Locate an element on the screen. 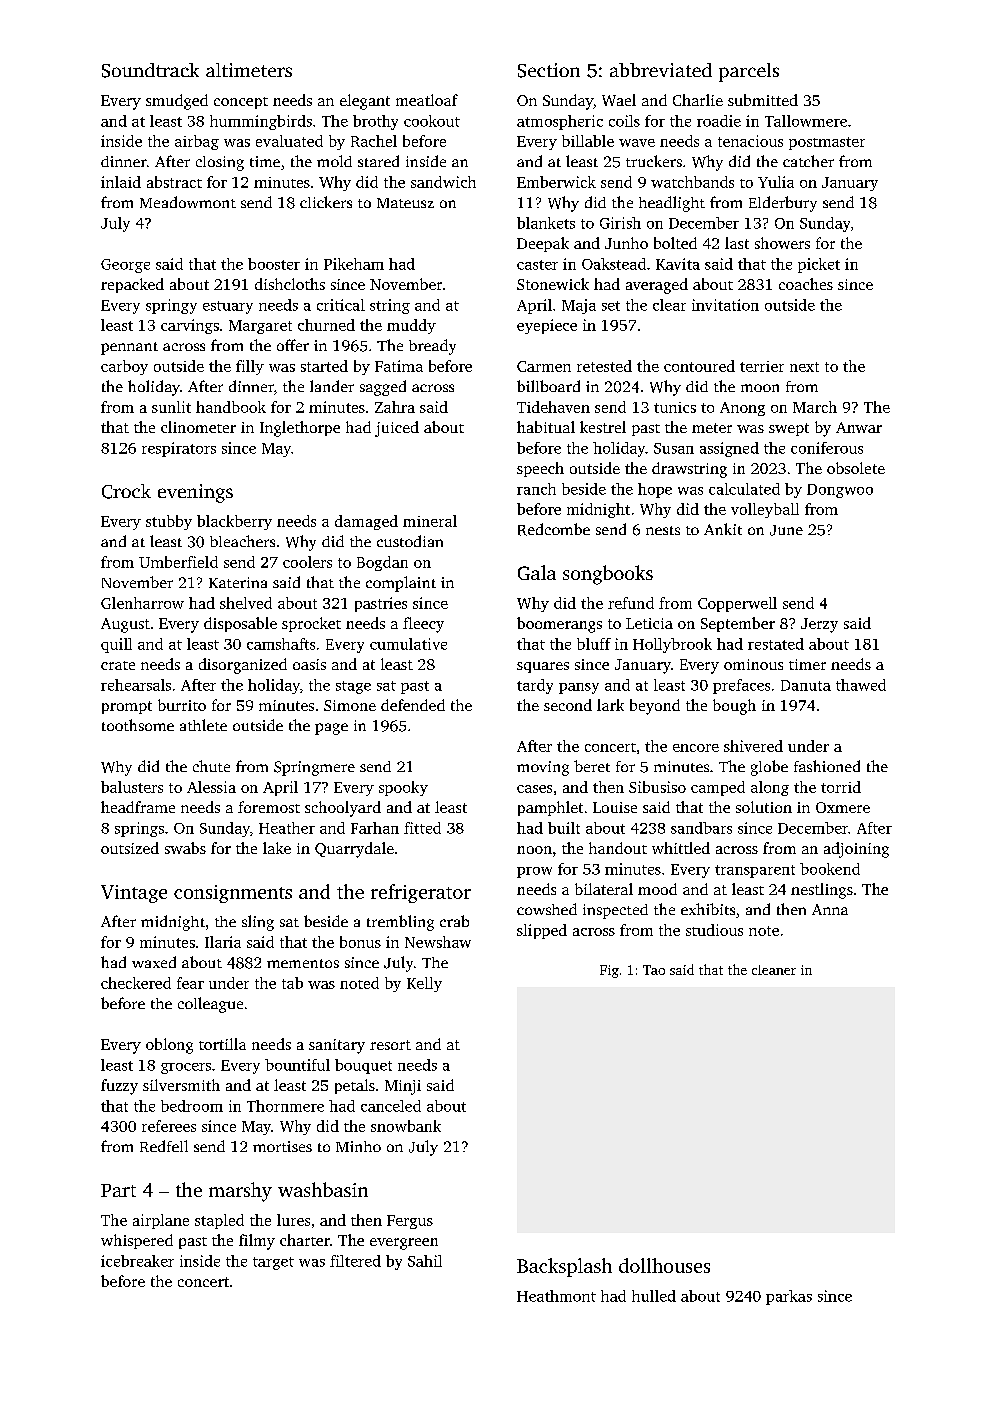 The height and width of the screenshot is (1415, 996). invitation is located at coordinates (725, 305).
